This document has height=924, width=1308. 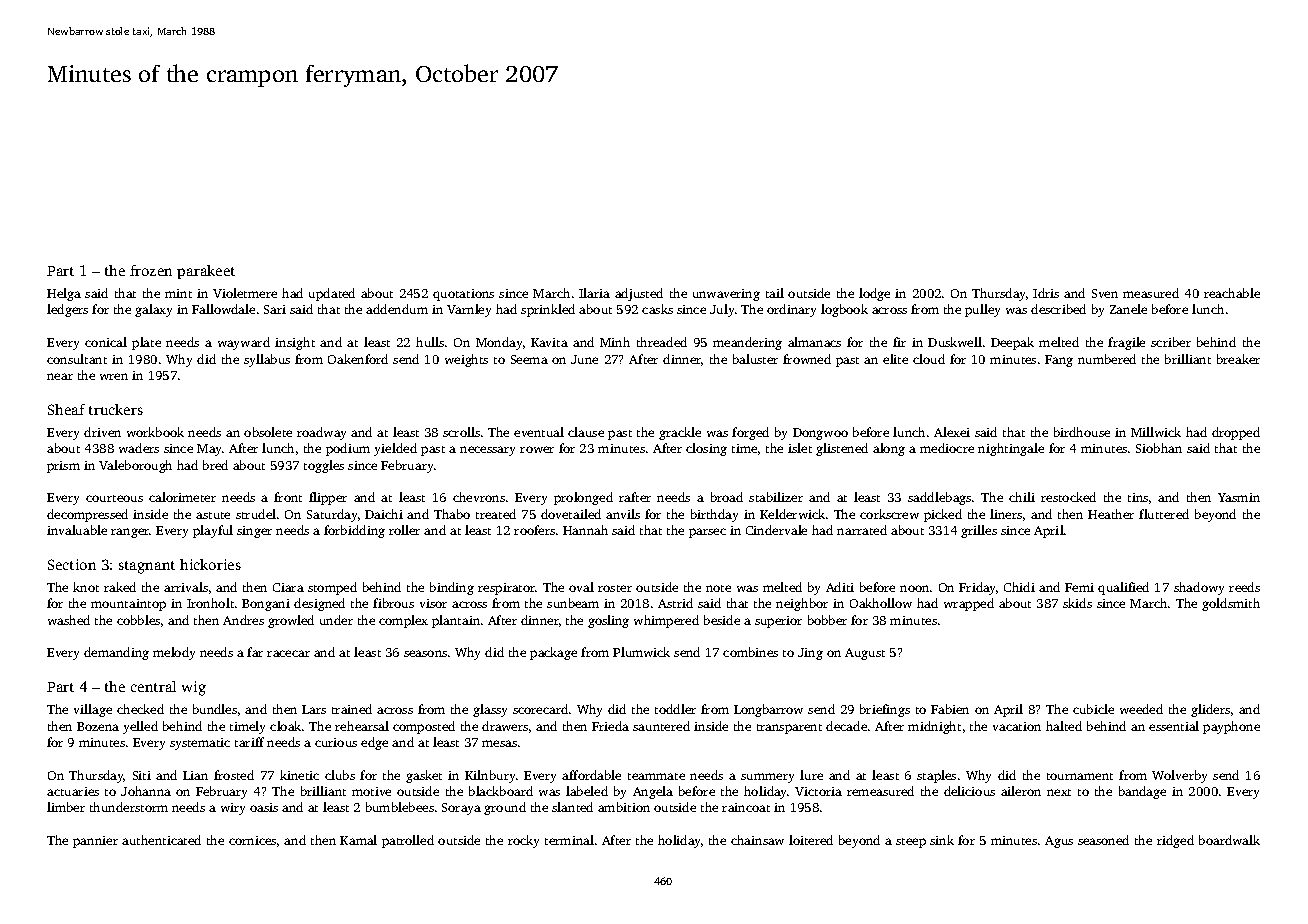 I want to click on Sari, so click(x=275, y=309).
